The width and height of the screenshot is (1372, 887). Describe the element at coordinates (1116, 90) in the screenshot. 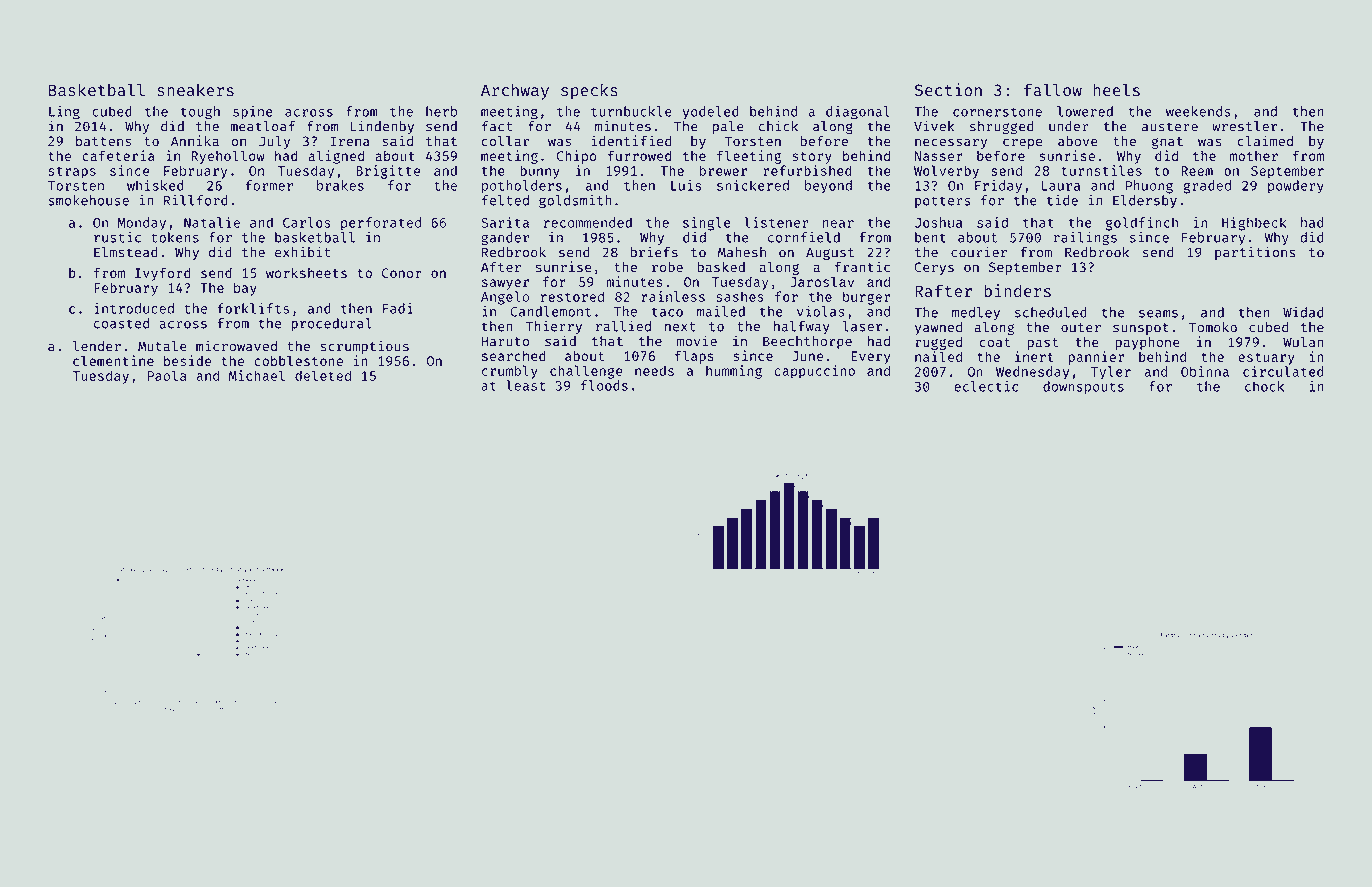

I see `heels` at that location.
